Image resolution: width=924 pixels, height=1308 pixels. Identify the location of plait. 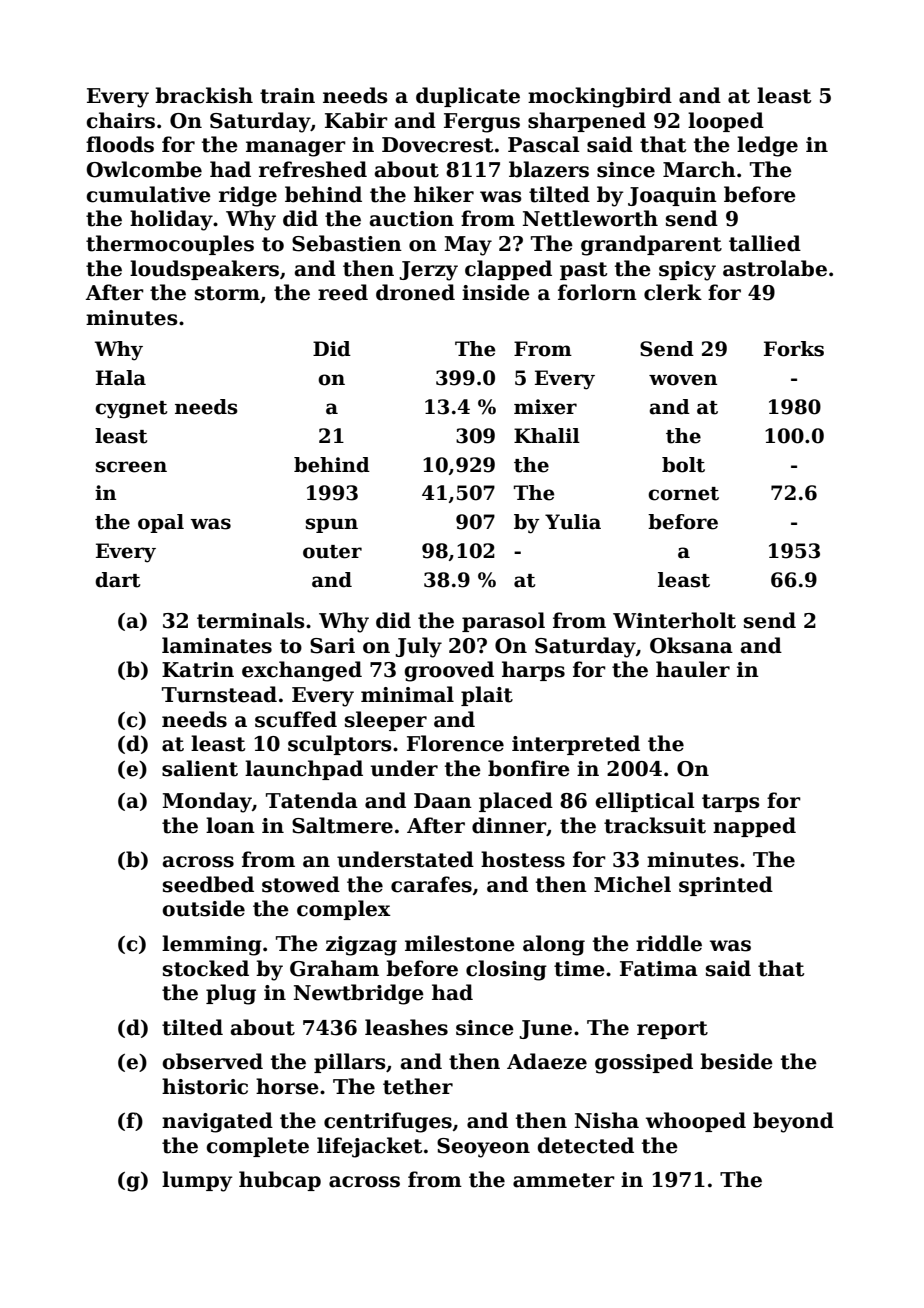
(487, 696).
